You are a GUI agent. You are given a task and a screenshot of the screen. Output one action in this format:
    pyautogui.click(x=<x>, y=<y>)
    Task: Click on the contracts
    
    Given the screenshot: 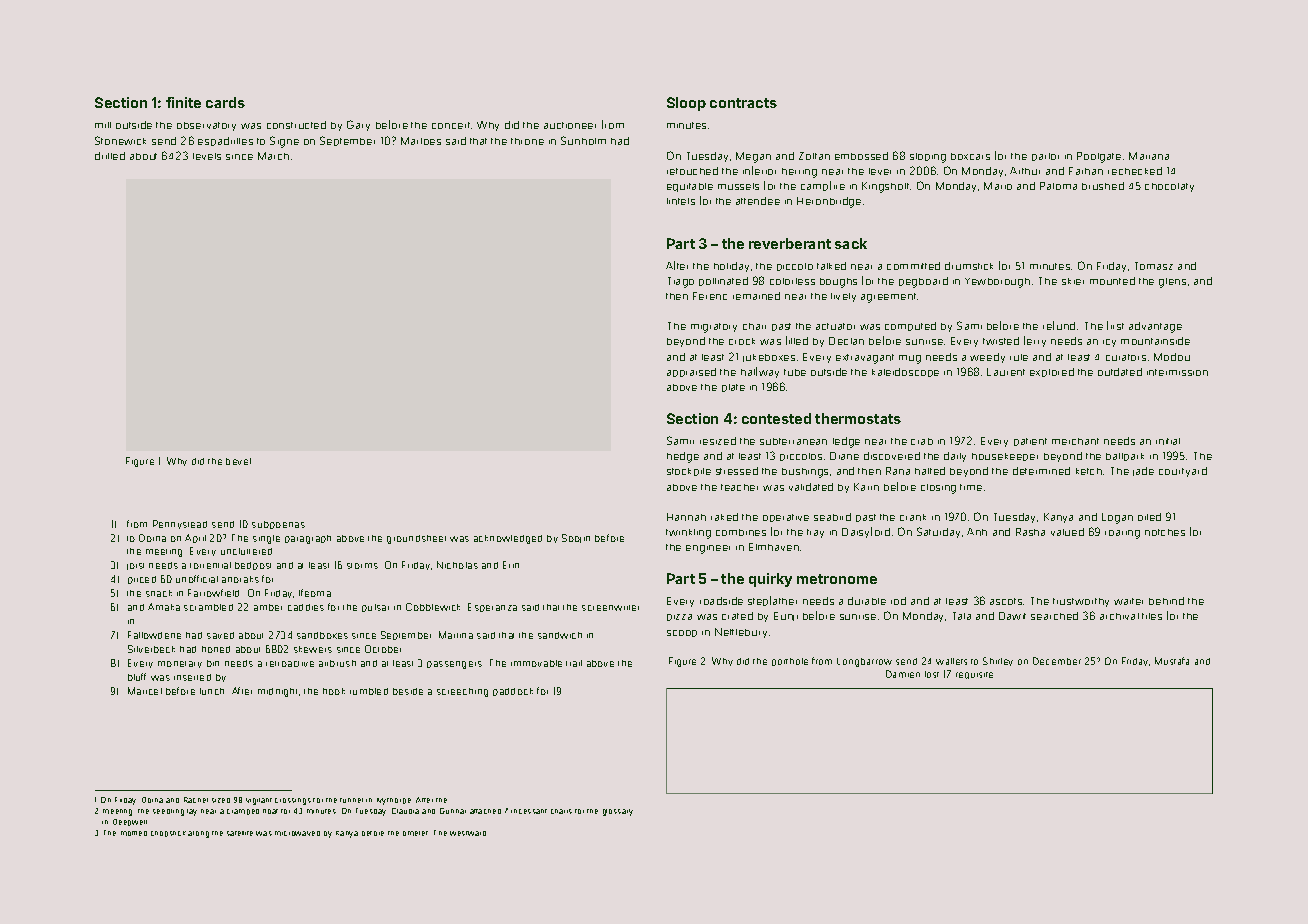 What is the action you would take?
    pyautogui.click(x=743, y=103)
